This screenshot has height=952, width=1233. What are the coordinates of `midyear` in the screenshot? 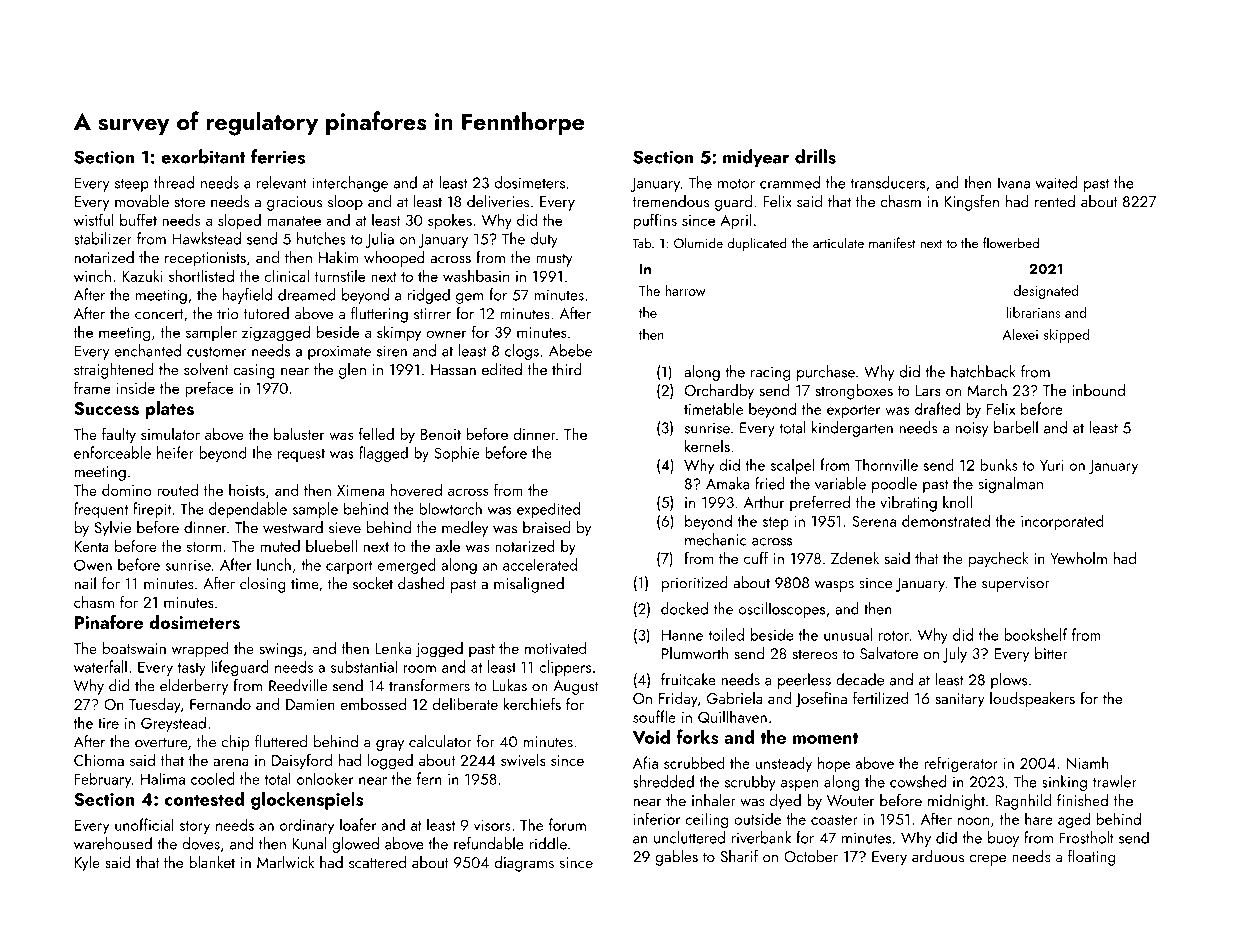 It's located at (756, 158).
